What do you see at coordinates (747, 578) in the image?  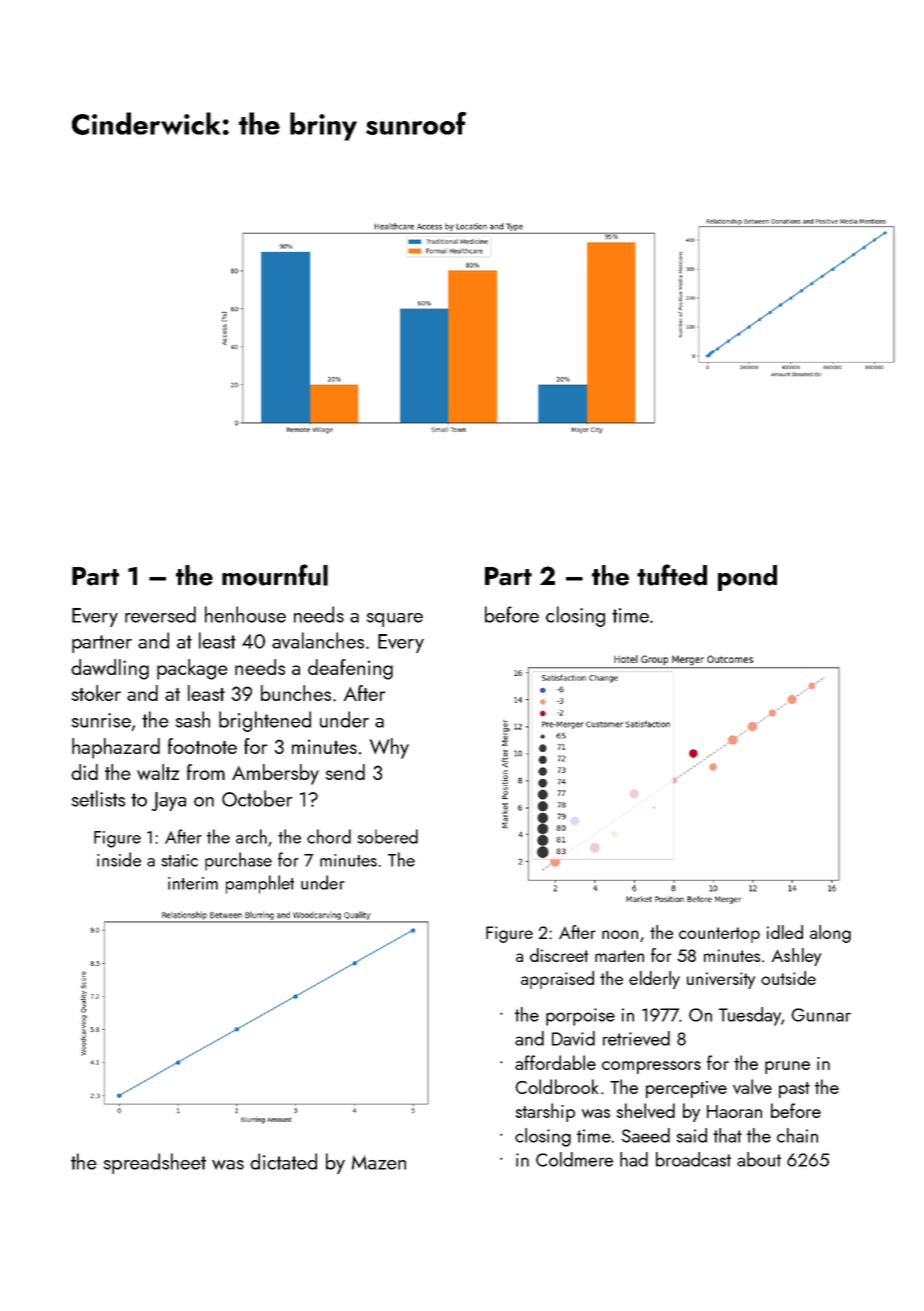 I see `pond` at bounding box center [747, 578].
